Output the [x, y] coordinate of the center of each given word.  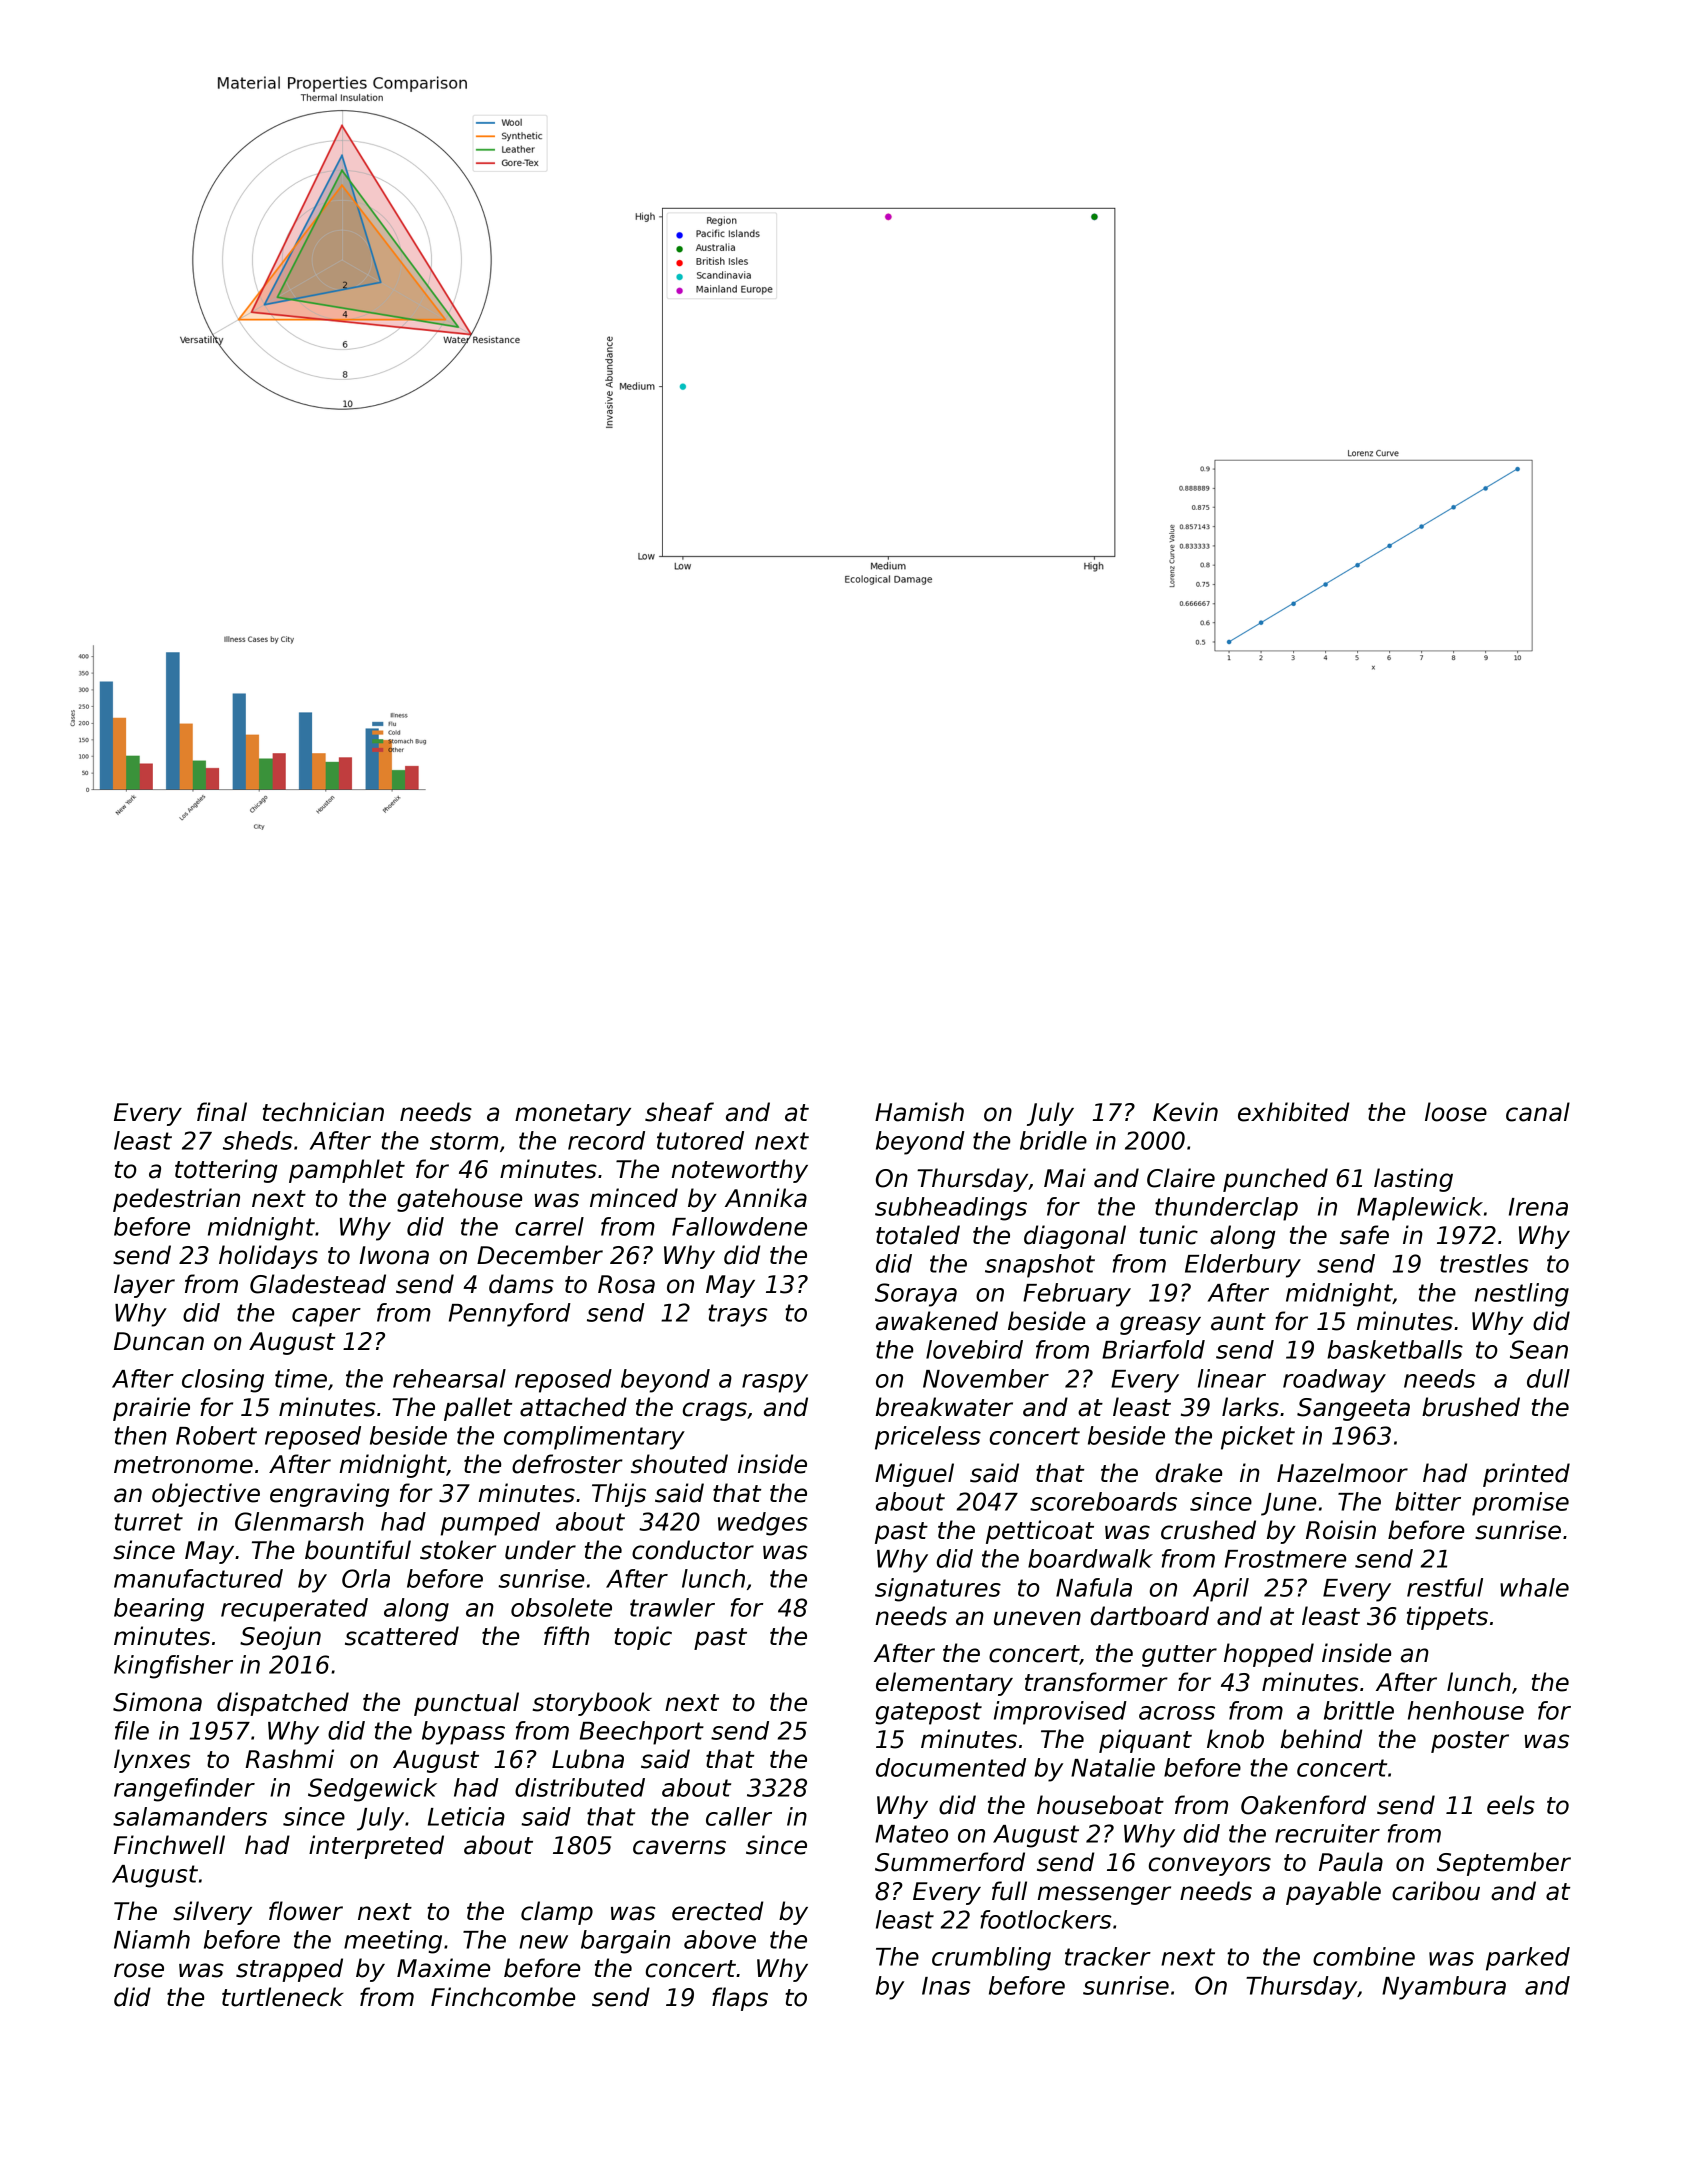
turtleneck [283, 1997]
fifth [566, 1635]
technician [323, 1112]
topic [643, 1638]
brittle [1359, 1710]
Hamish [919, 1112]
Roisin [1341, 1530]
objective [206, 1495]
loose [1456, 1112]
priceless [928, 1438]
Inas [946, 1986]
